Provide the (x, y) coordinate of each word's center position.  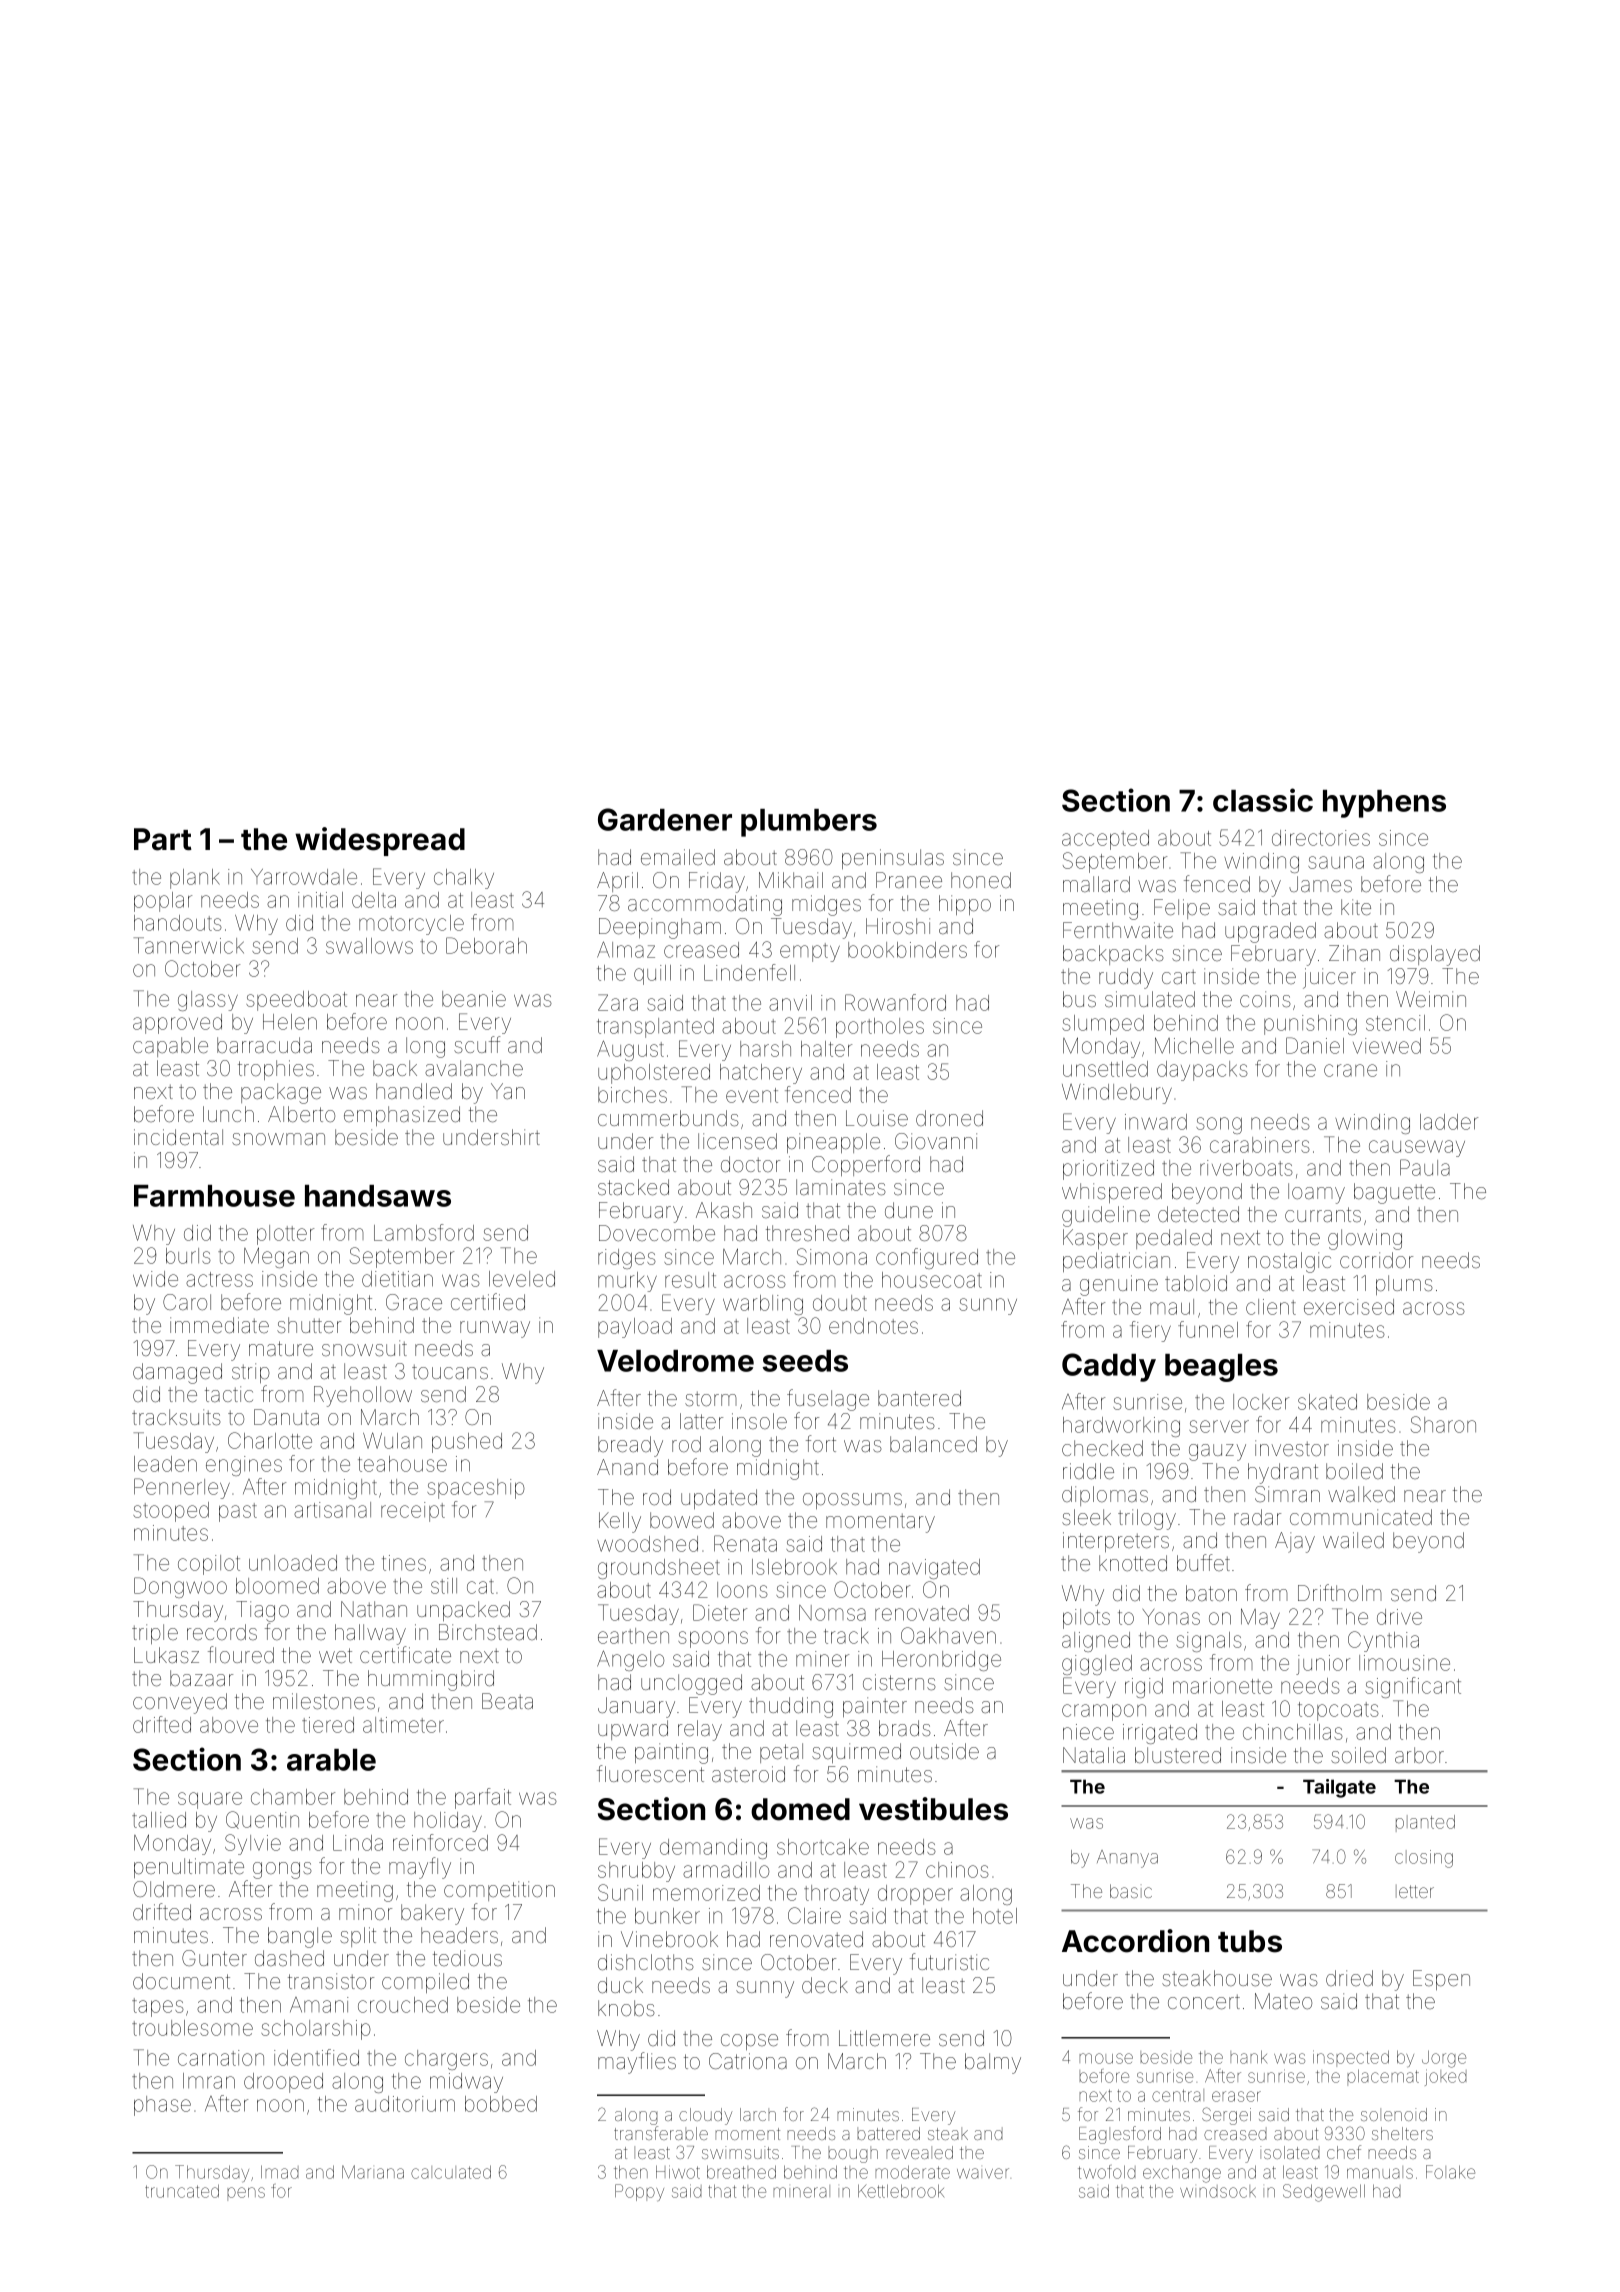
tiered (328, 1725)
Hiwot (678, 2172)
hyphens (1384, 804)
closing (1424, 1859)
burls (188, 1256)
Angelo (630, 1660)
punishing (1310, 1025)
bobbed (501, 2104)
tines (404, 1563)
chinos (957, 1870)
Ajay (1295, 1542)
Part (163, 839)
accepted (1105, 840)
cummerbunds (668, 1118)
